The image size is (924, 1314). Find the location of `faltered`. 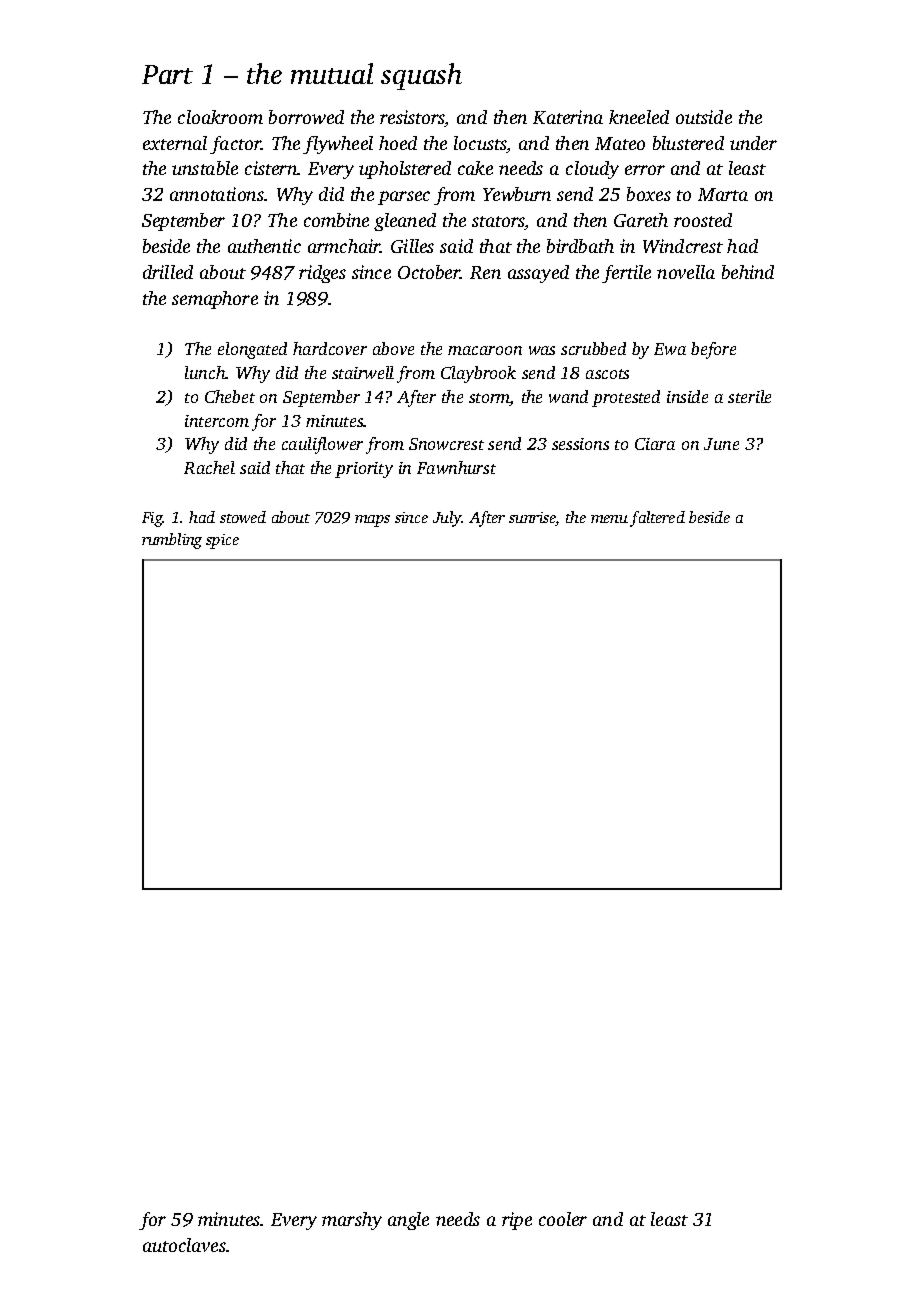

faltered is located at coordinates (657, 519).
